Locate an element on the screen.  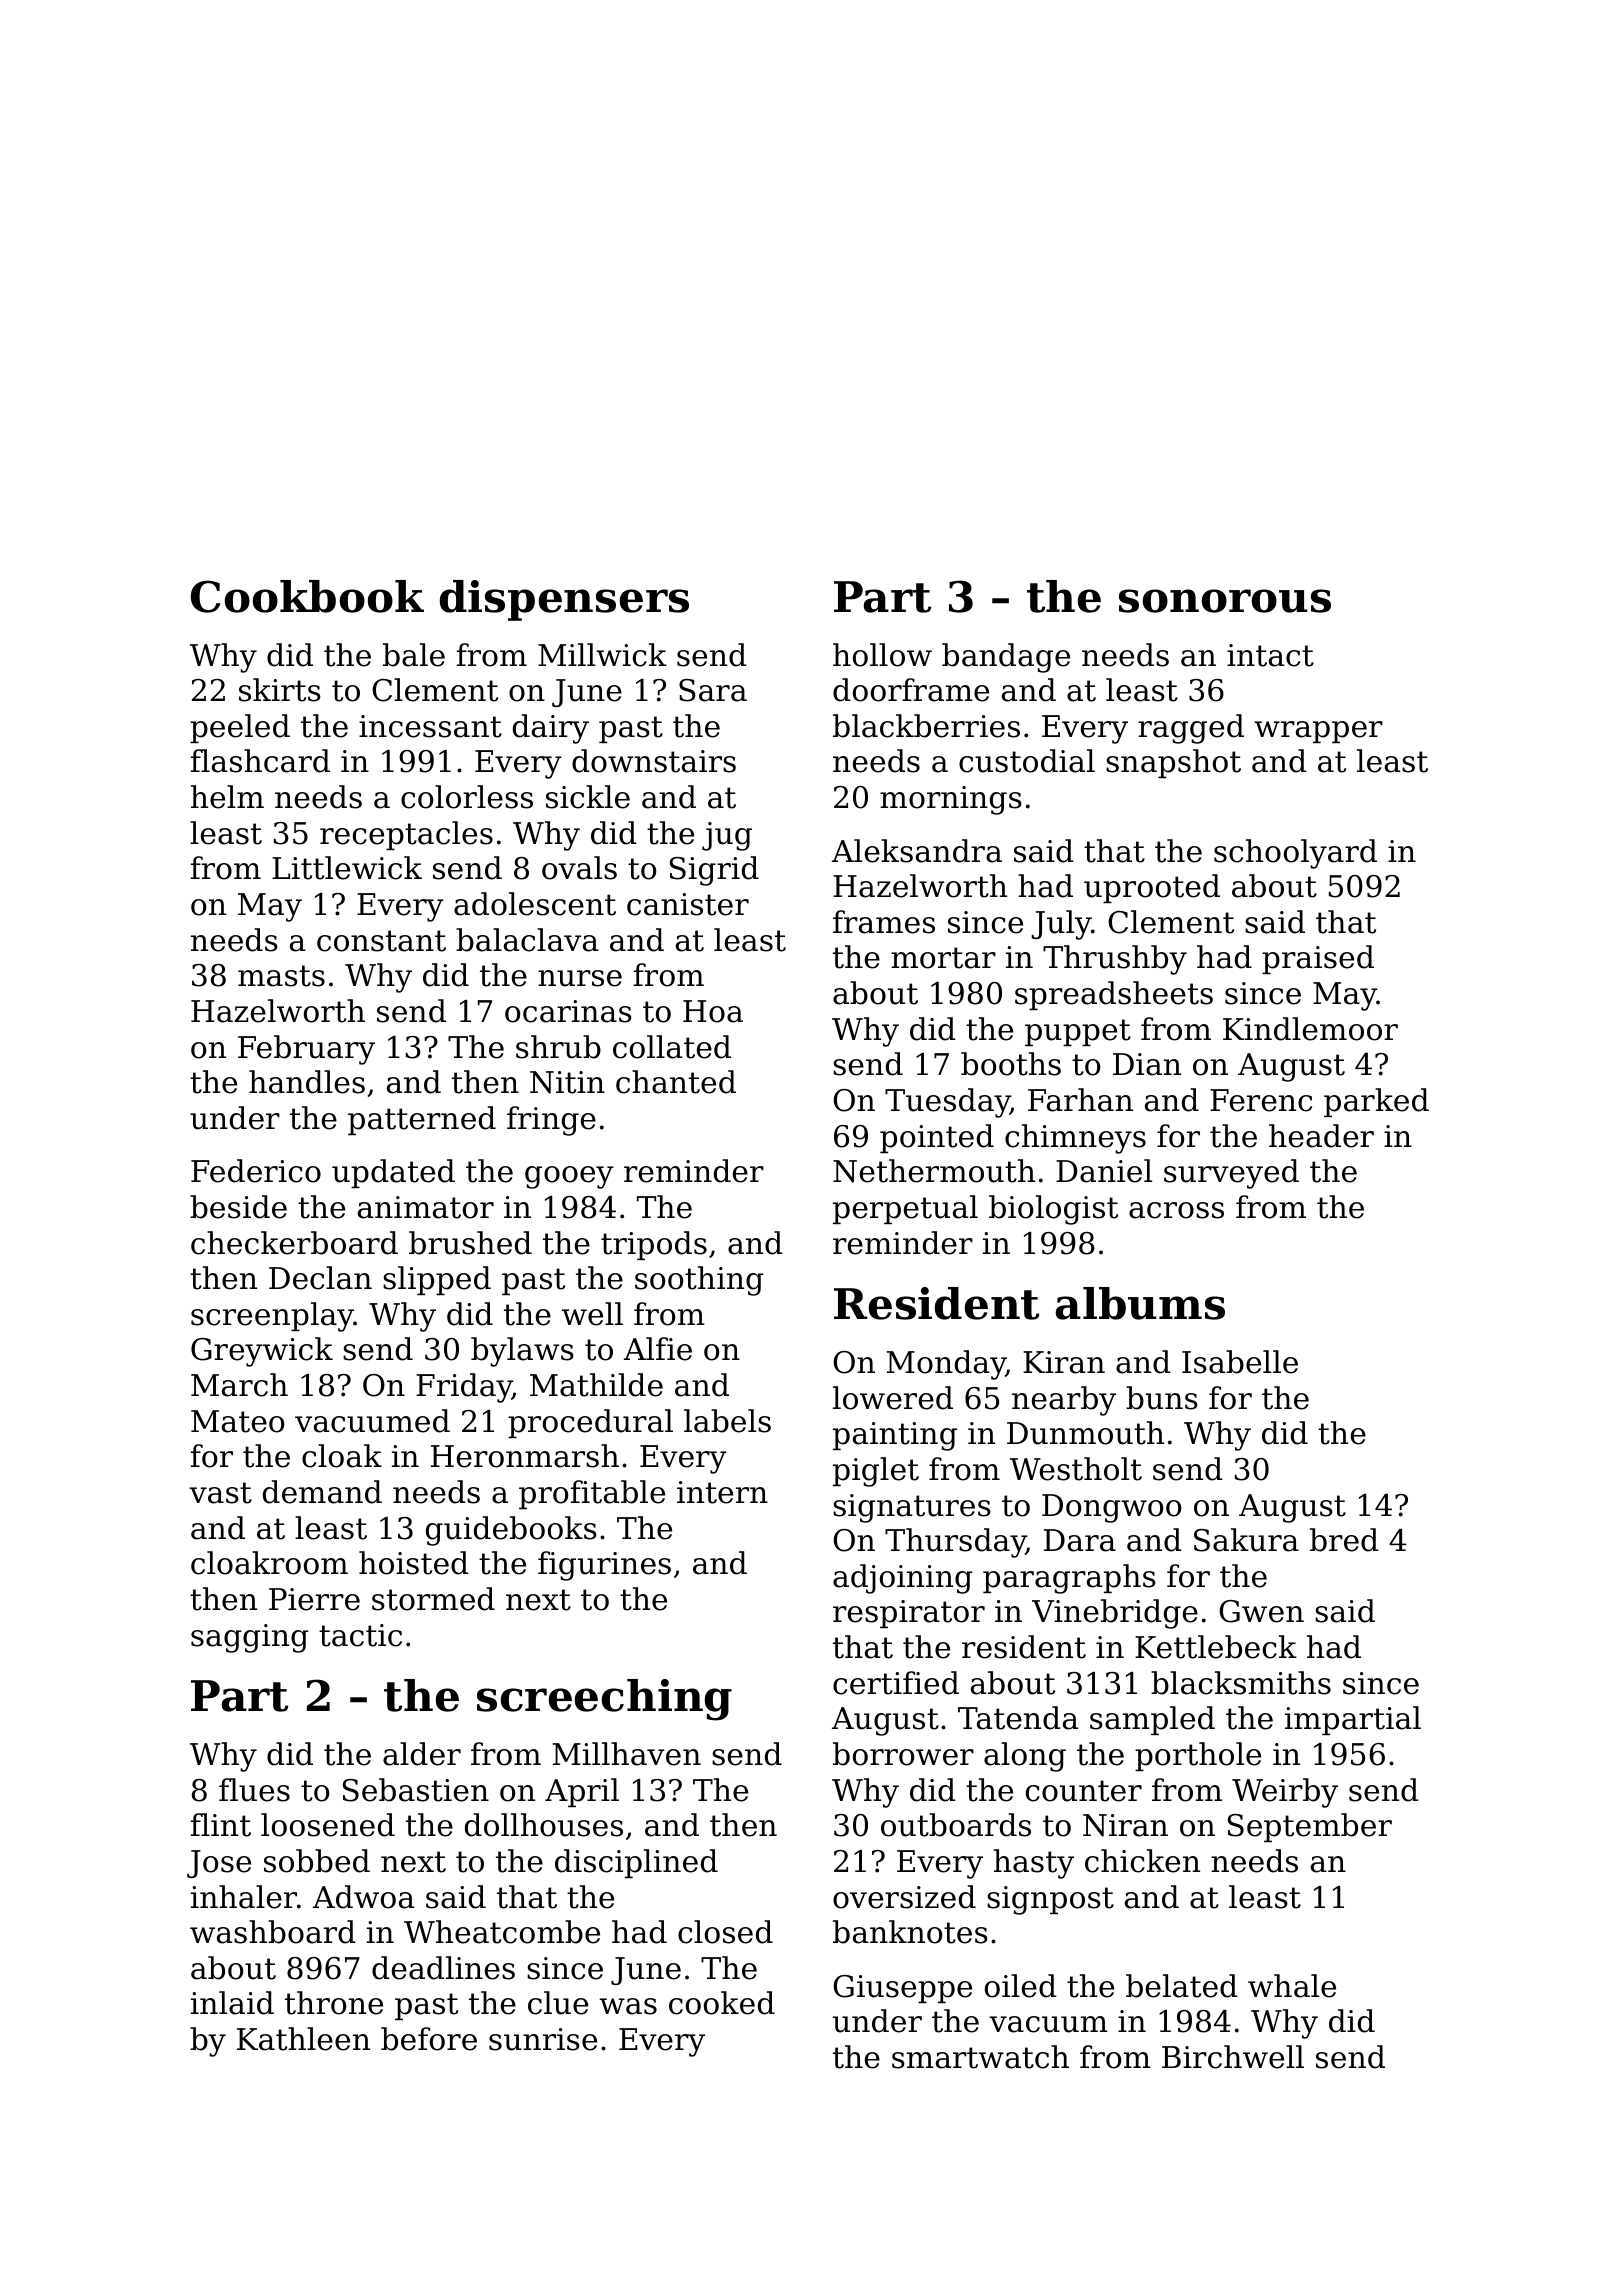
tactic is located at coordinates (360, 1635).
